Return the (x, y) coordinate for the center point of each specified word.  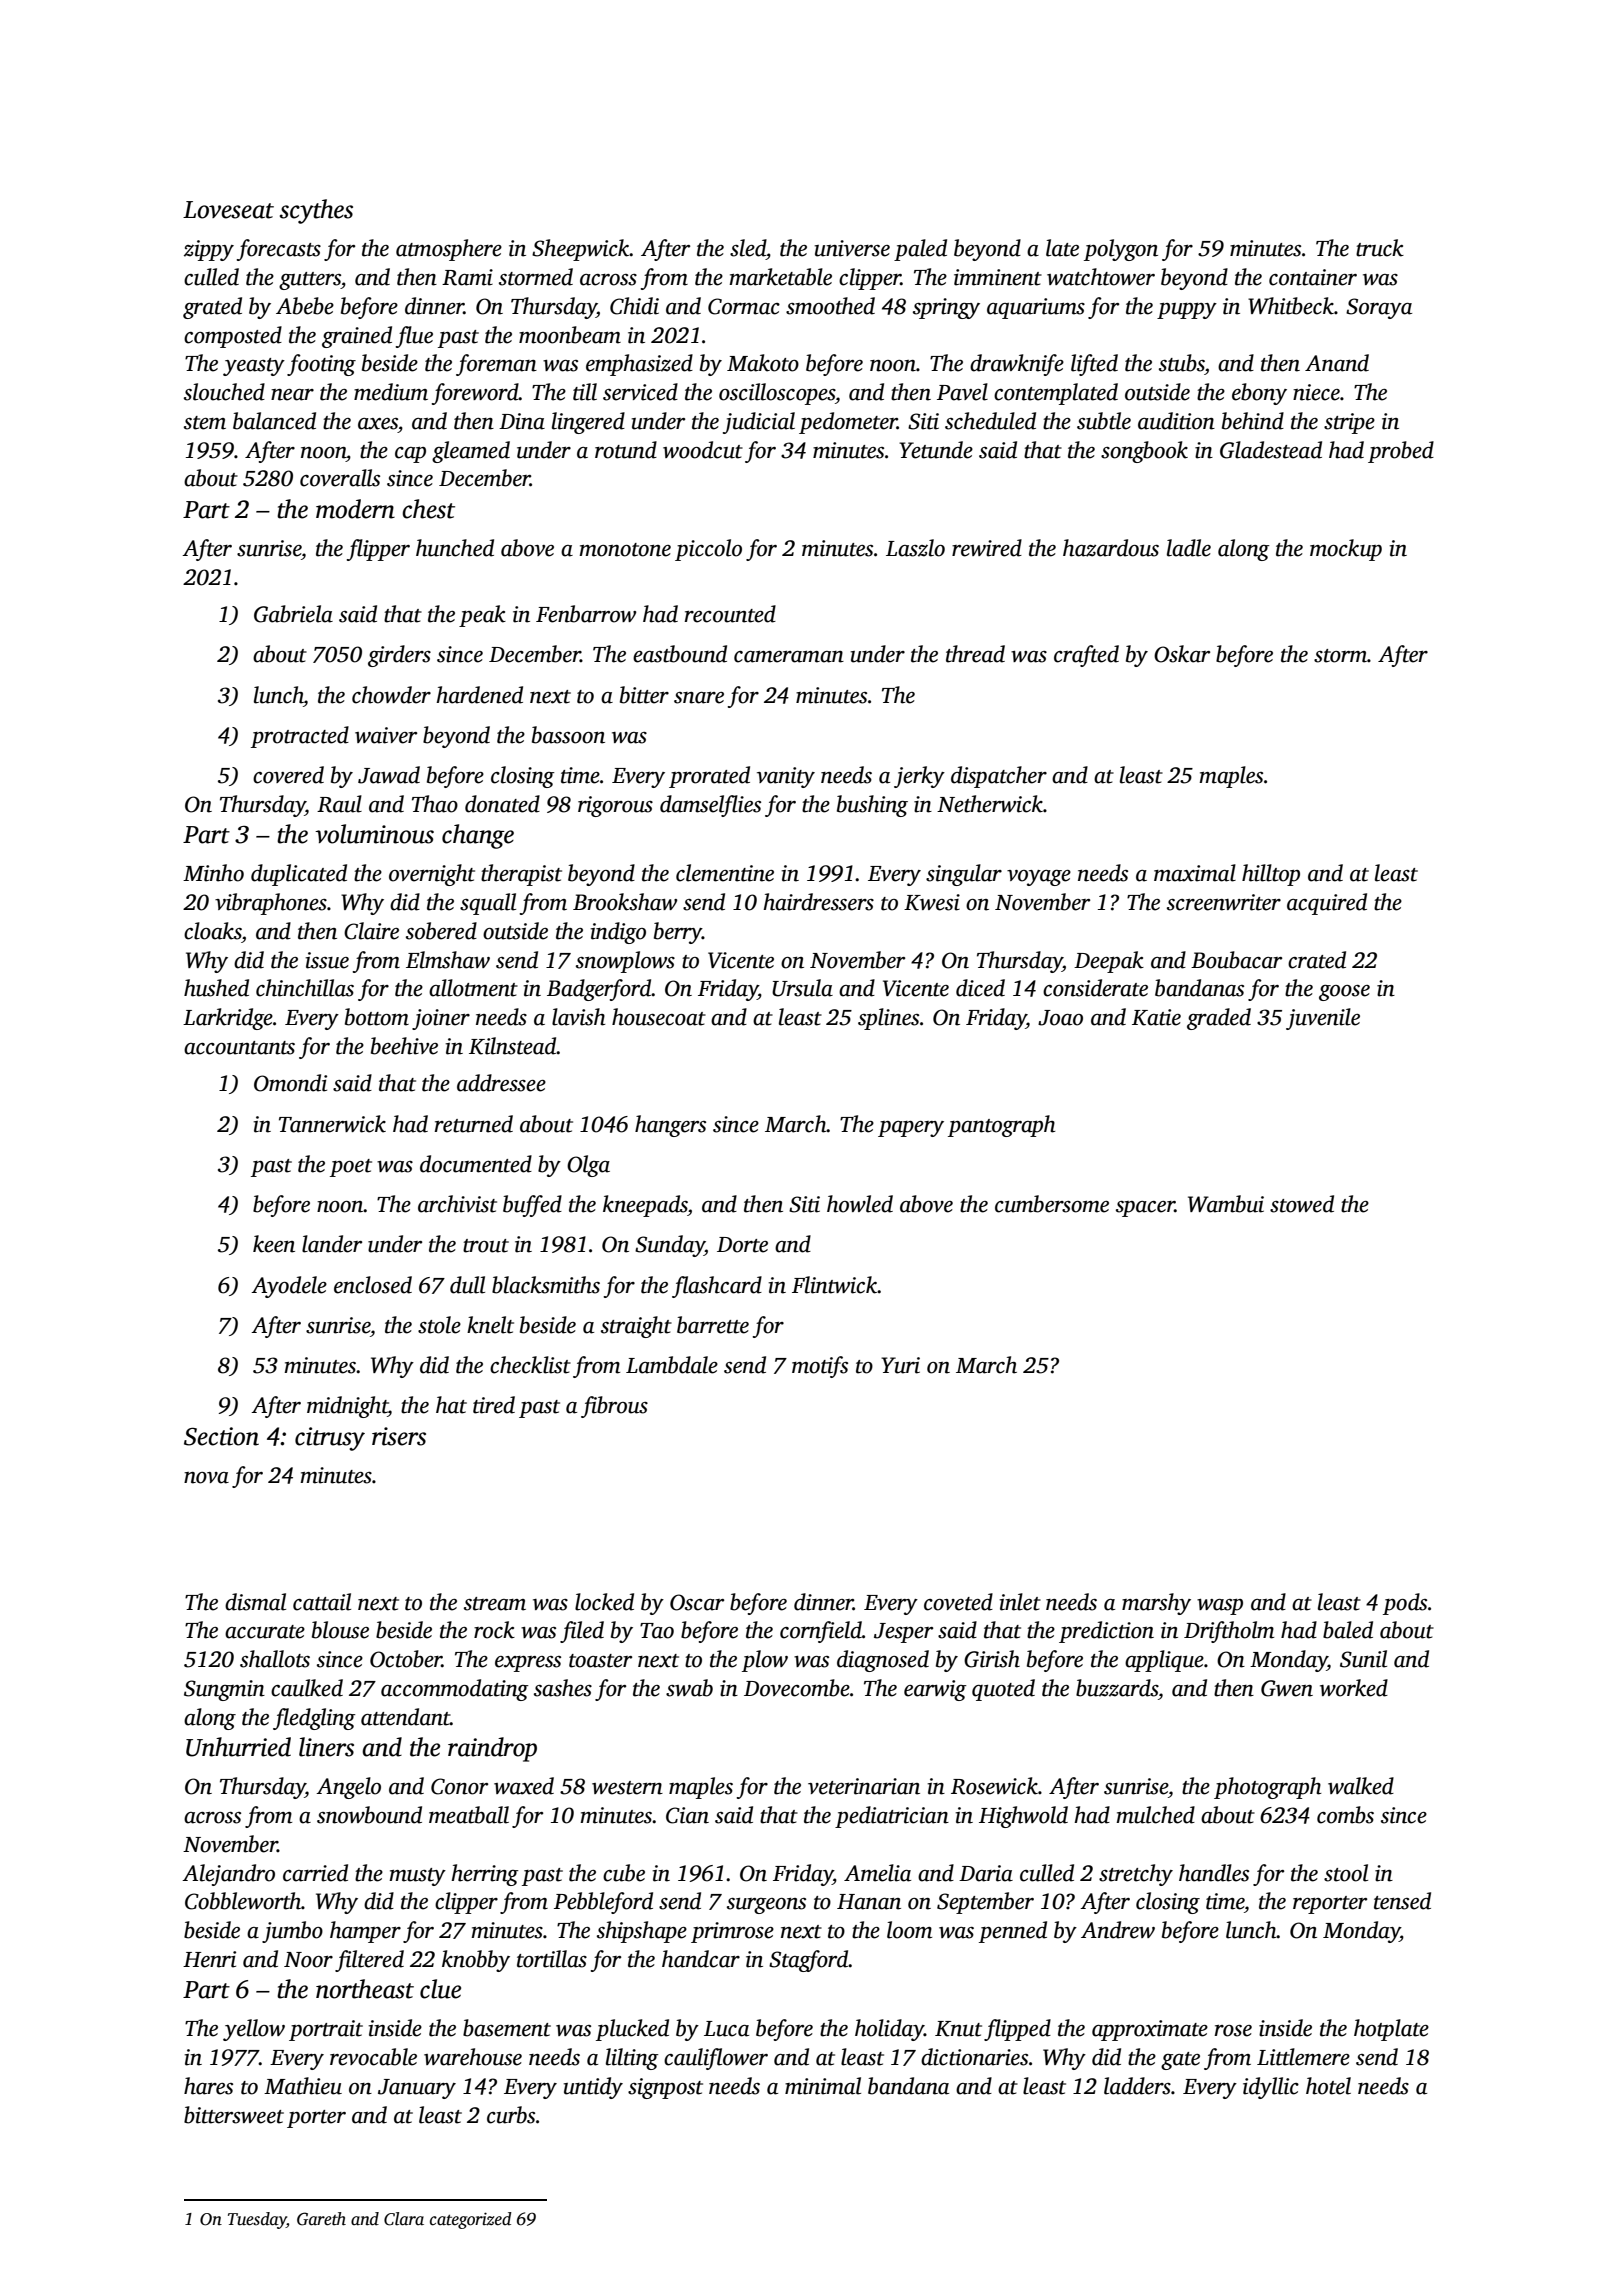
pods (1405, 1604)
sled (748, 248)
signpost (665, 2088)
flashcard (717, 1287)
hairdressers (818, 902)
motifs (820, 1367)
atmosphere (449, 250)
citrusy (330, 1439)
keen (274, 1244)
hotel (1328, 2086)
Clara (404, 2219)
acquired (1327, 904)
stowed (1302, 1204)
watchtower (1101, 277)
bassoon (568, 735)
